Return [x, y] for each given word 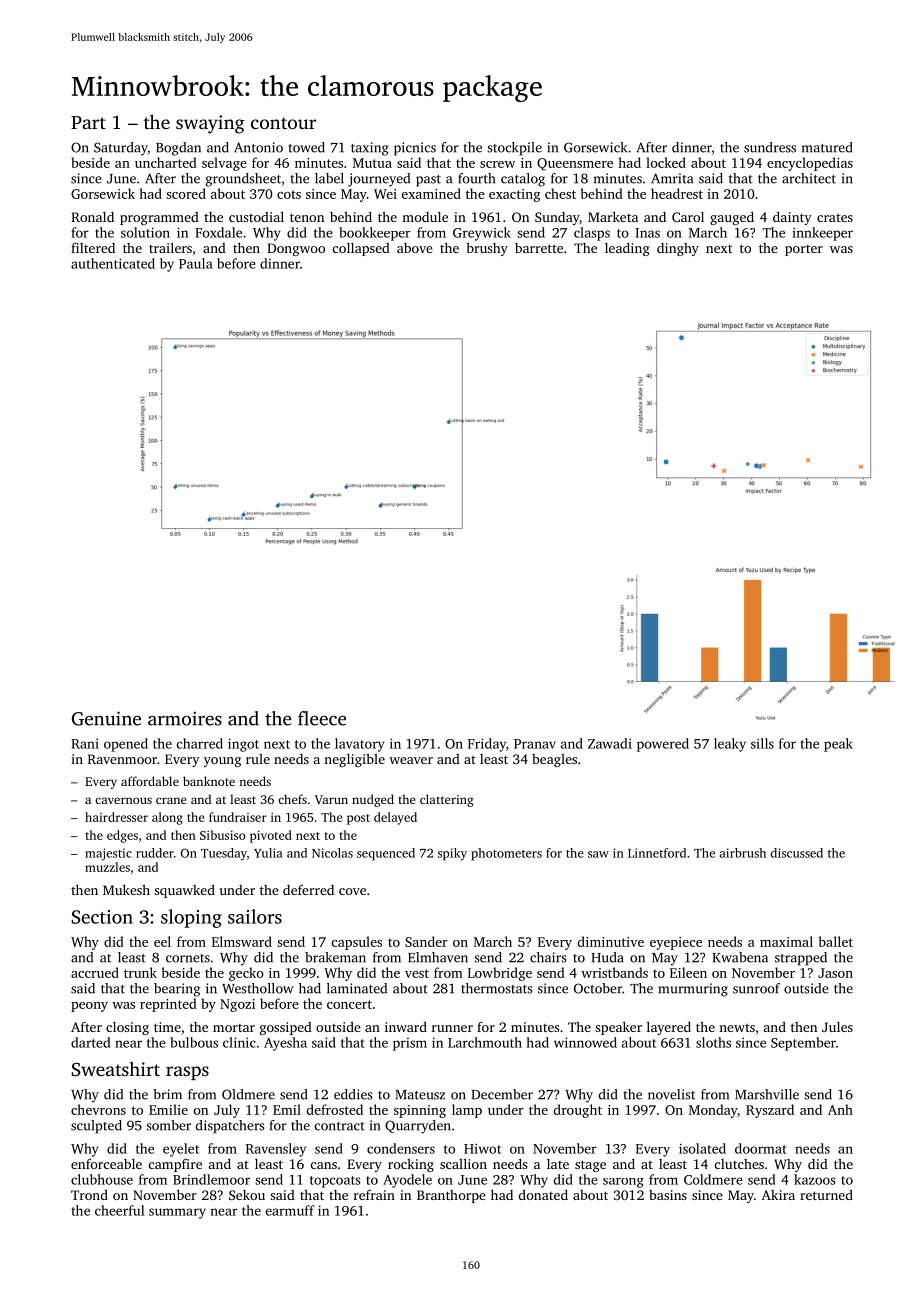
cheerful [120, 1210]
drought [578, 1111]
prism [410, 1044]
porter [804, 250]
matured [827, 147]
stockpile [514, 149]
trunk [140, 972]
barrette [539, 248]
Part [88, 122]
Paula [196, 263]
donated [543, 1195]
